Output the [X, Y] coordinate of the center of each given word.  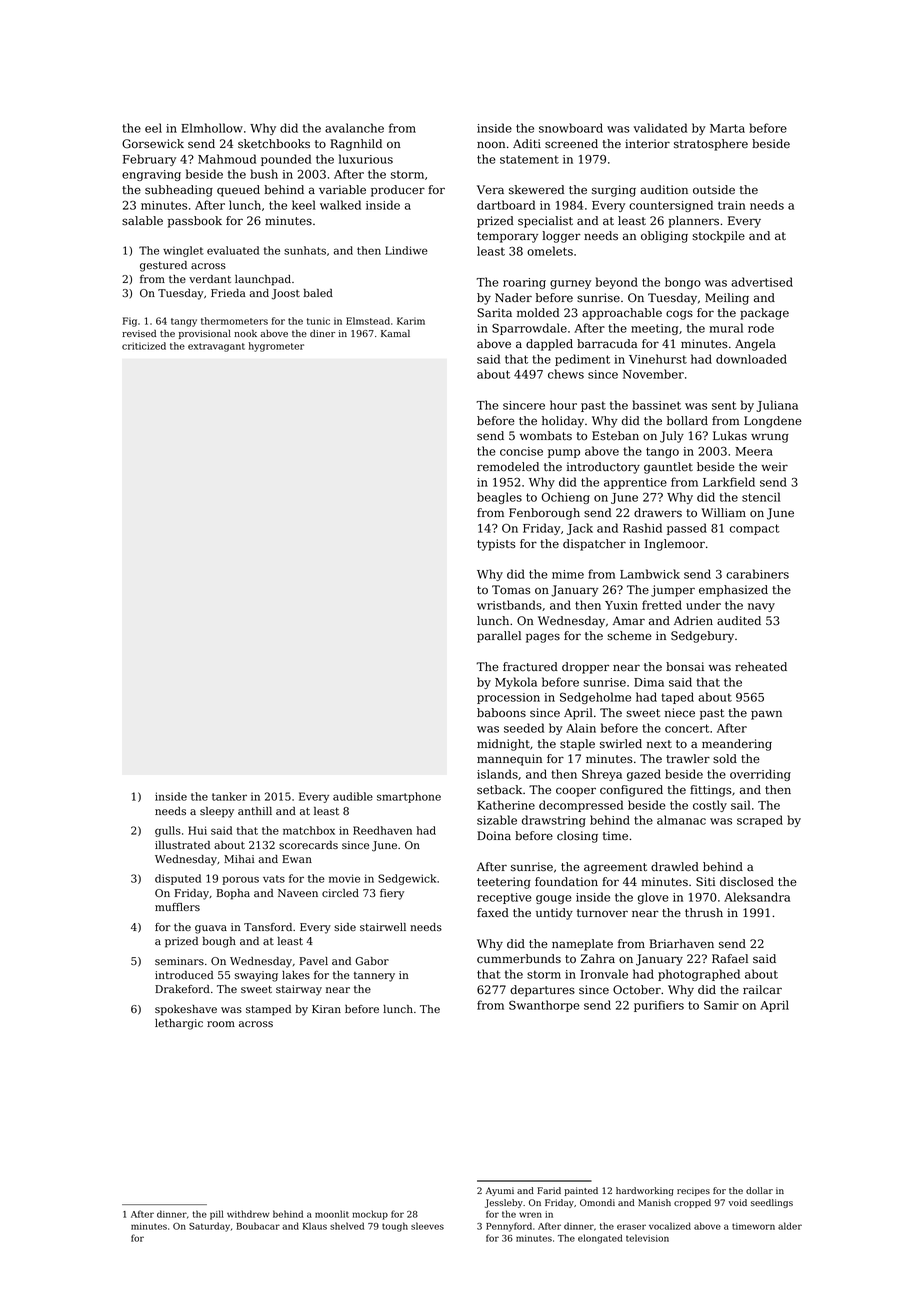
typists [496, 545]
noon [491, 144]
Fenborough [544, 514]
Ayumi [500, 1191]
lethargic [179, 1024]
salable [142, 221]
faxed [493, 912]
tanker [229, 796]
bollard [687, 421]
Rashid [642, 528]
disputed [178, 879]
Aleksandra [757, 897]
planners [694, 222]
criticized [144, 346]
